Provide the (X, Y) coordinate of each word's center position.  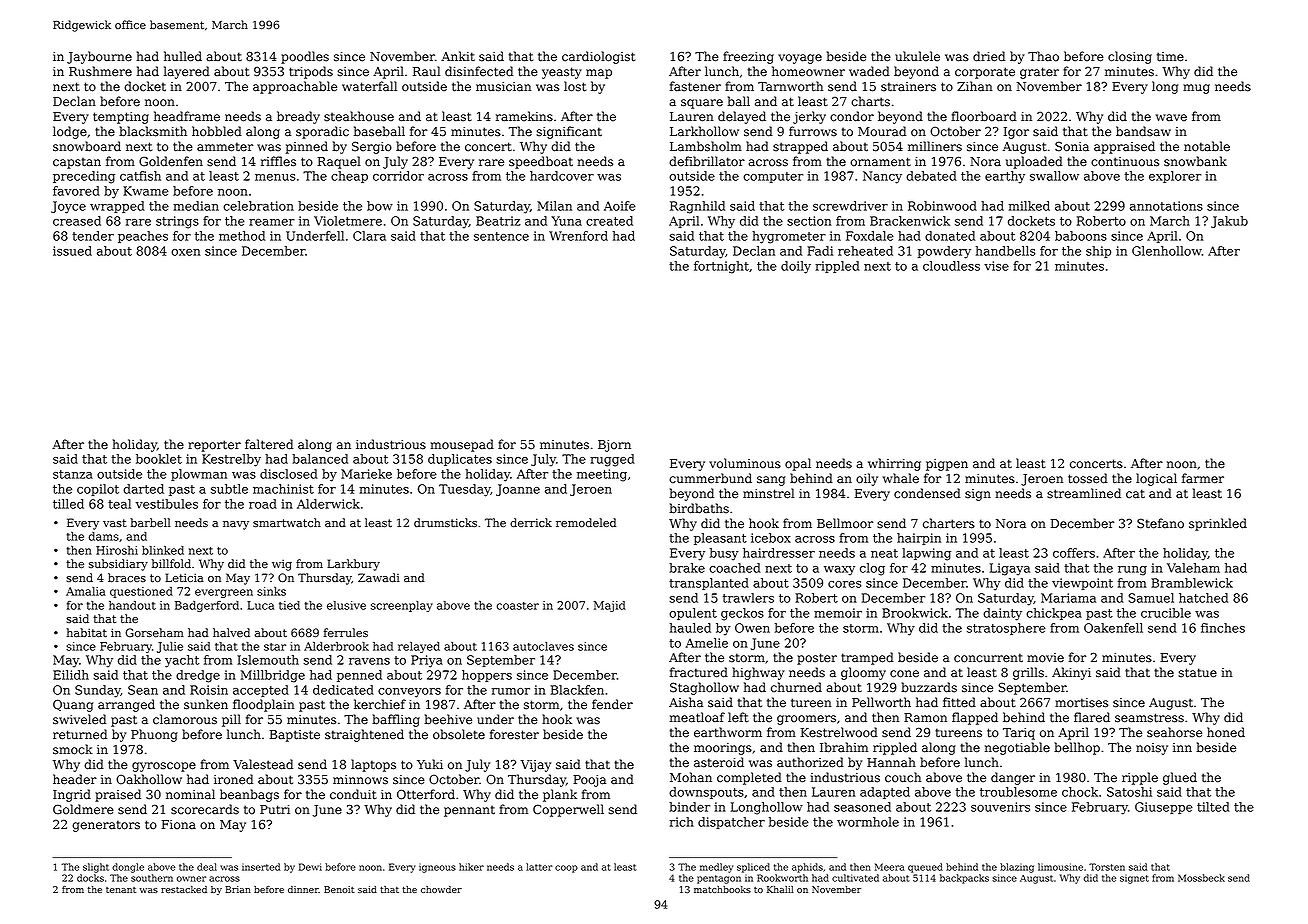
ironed (233, 779)
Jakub (1229, 222)
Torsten (1107, 867)
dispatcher (731, 823)
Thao (1043, 56)
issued (72, 251)
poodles (305, 57)
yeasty (562, 73)
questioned (141, 592)
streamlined (1084, 493)
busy (724, 554)
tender (93, 236)
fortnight (721, 267)
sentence (501, 236)
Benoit (339, 889)
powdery (944, 252)
